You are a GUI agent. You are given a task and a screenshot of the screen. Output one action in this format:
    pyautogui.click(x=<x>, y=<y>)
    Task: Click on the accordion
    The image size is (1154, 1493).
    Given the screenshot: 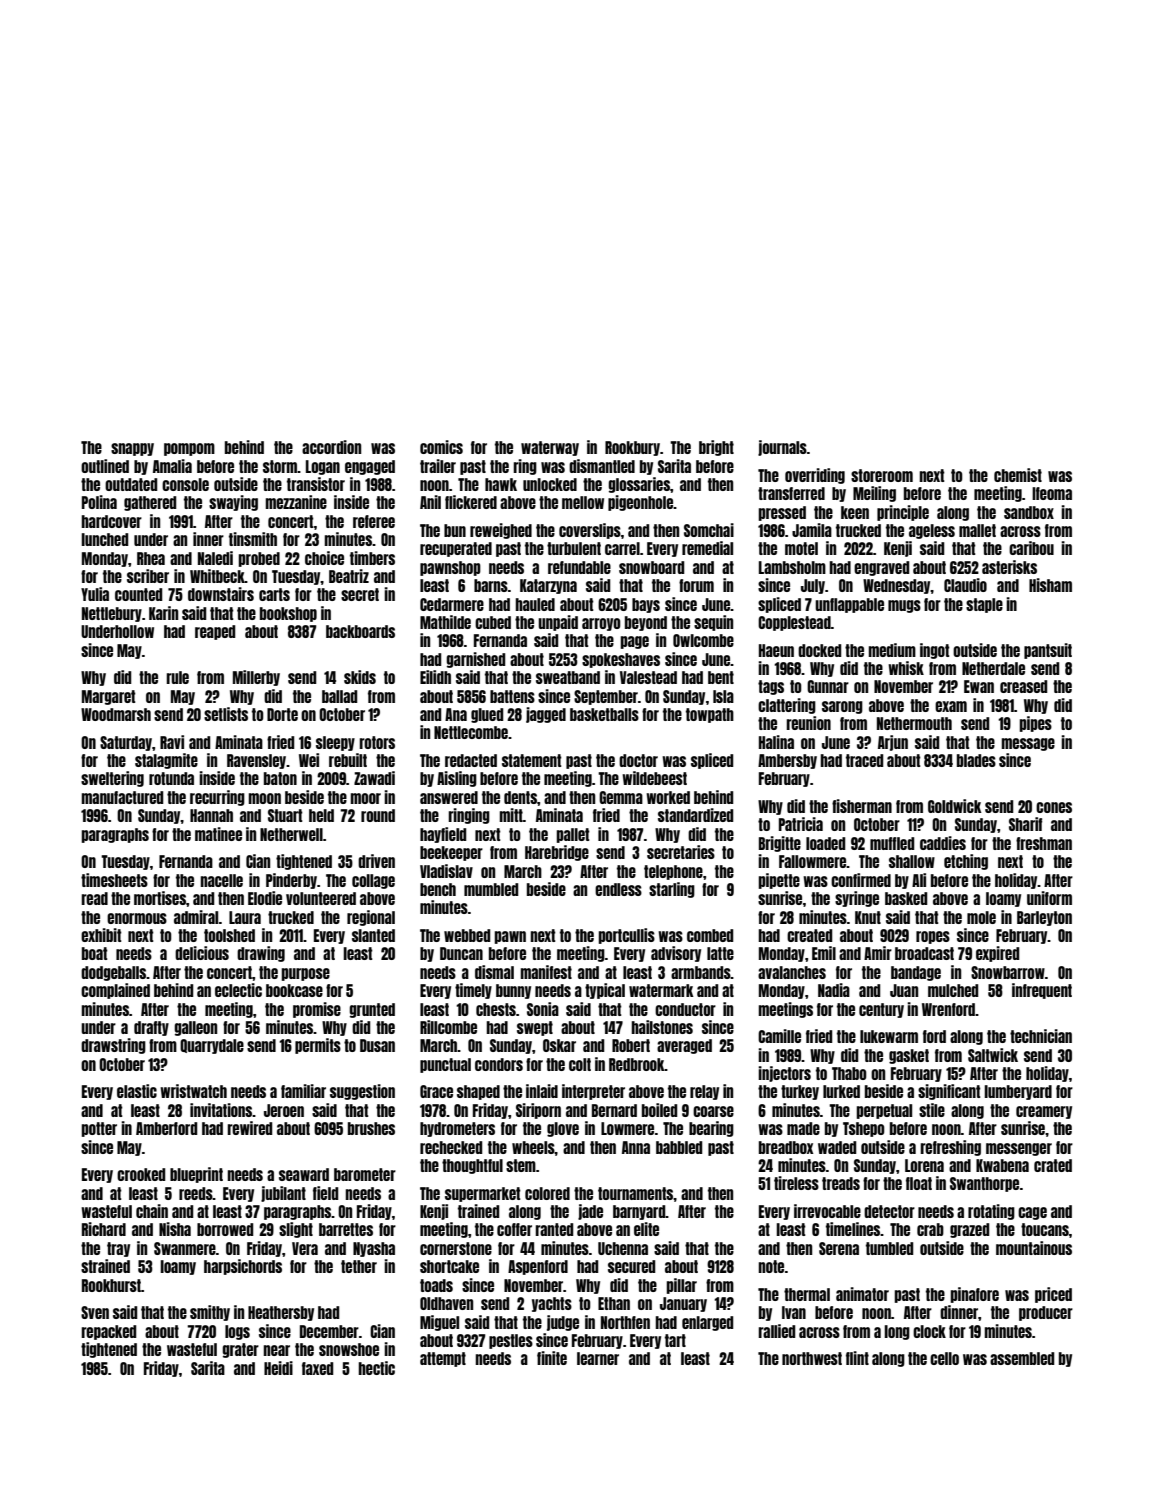 What is the action you would take?
    pyautogui.click(x=331, y=447)
